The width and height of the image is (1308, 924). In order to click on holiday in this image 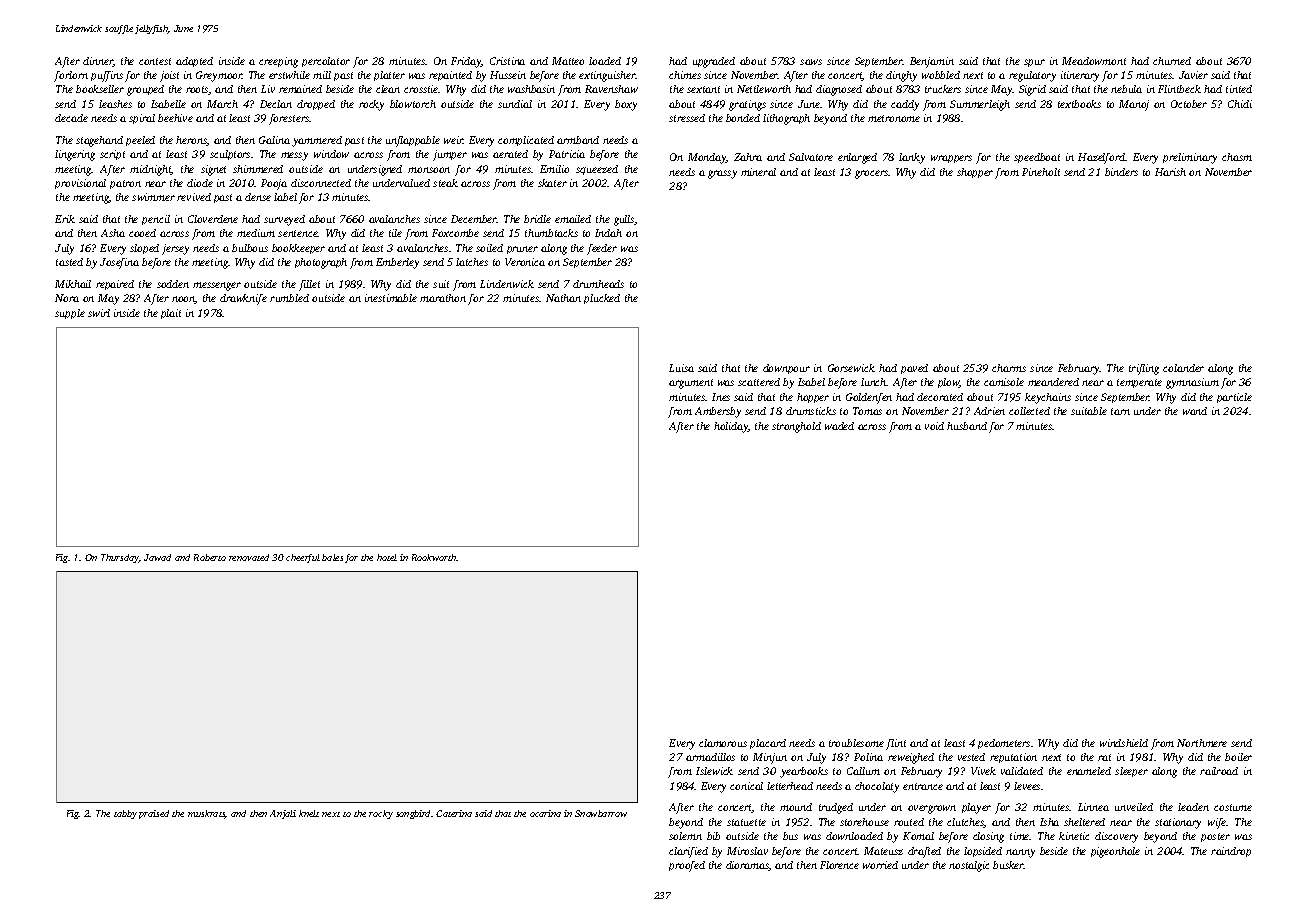, I will do `click(731, 427)`.
